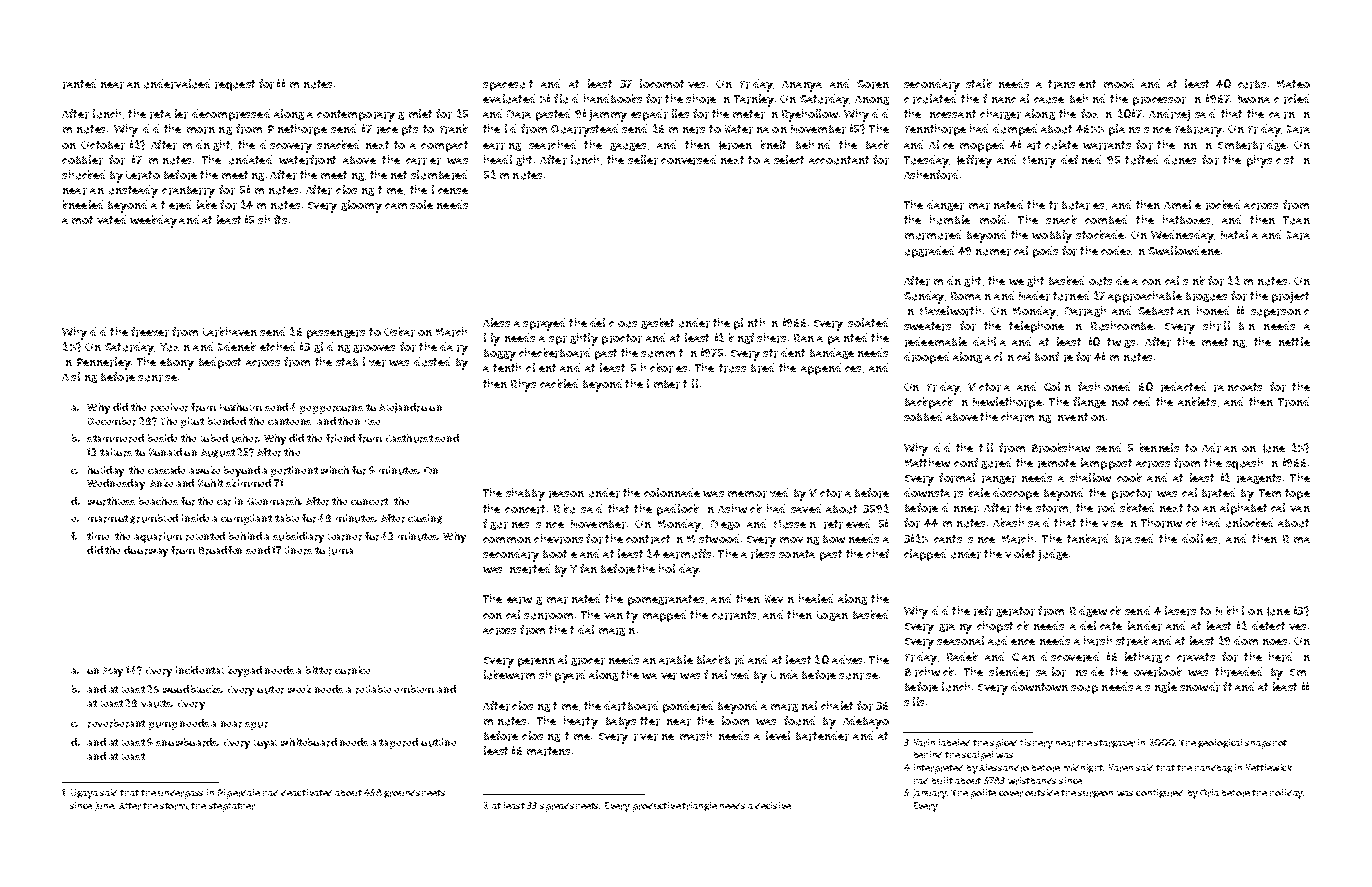  I want to click on stargazer, so click(1114, 744).
